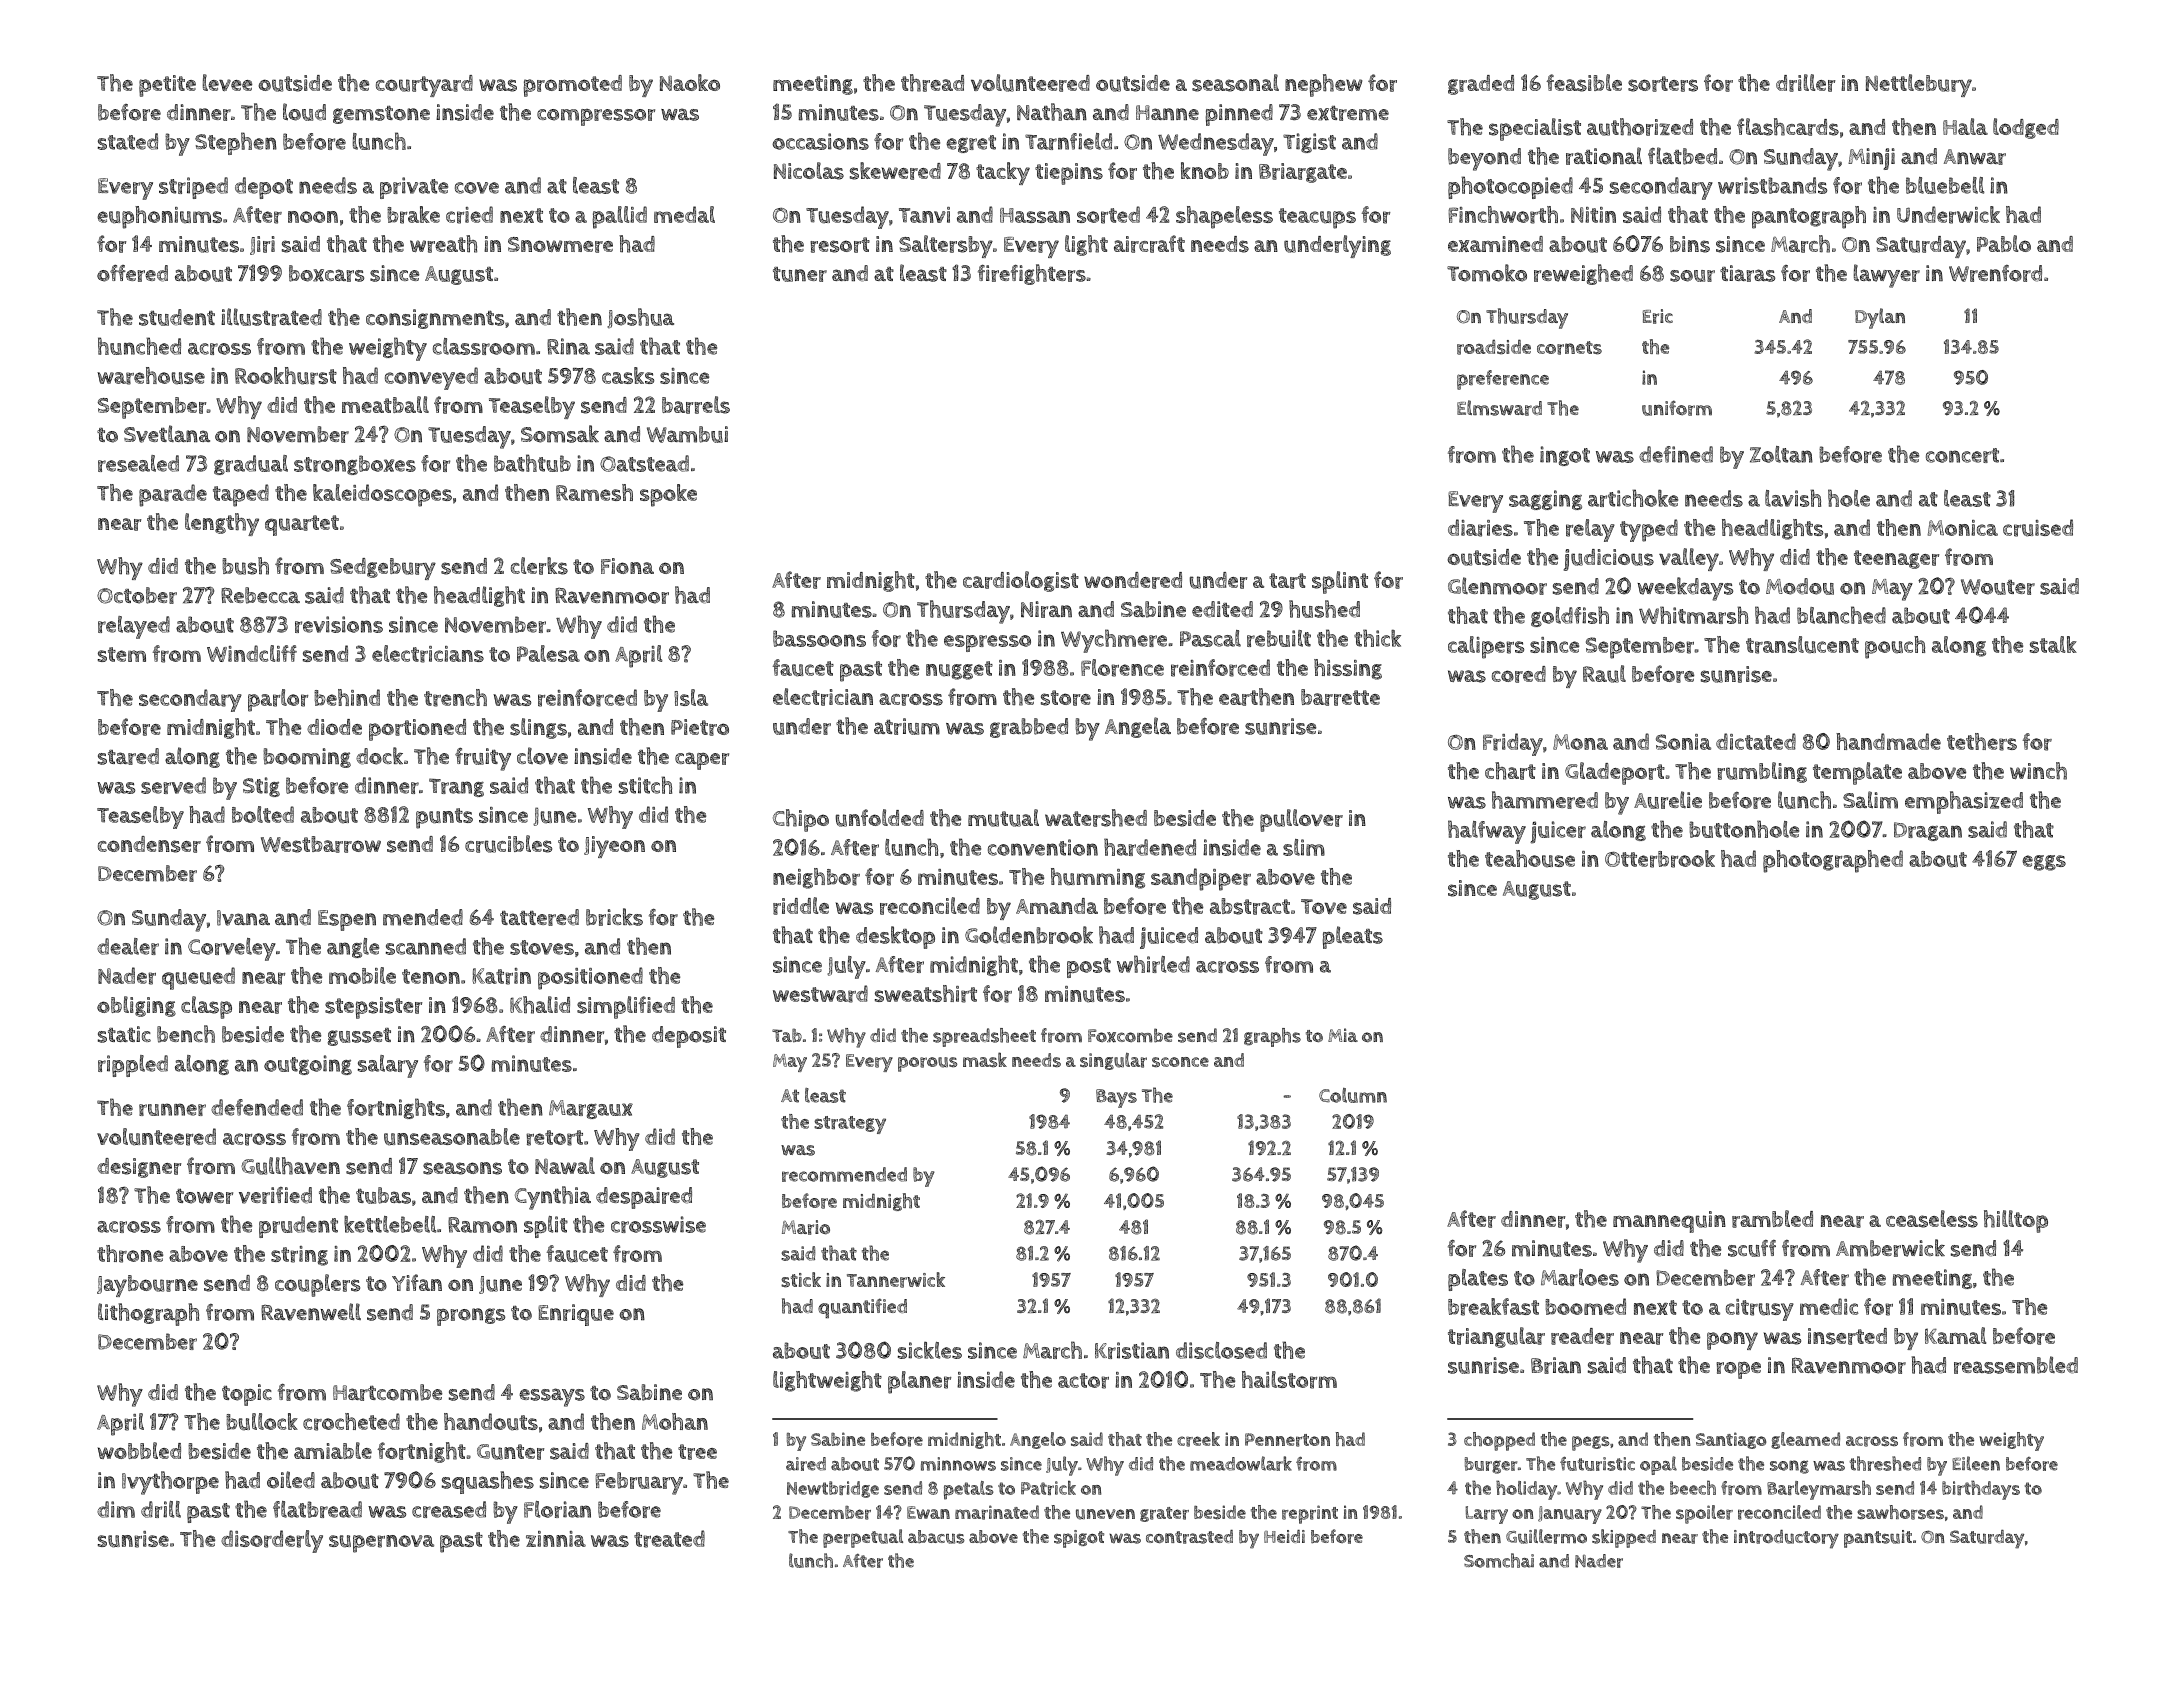 This image has width=2178, height=1683. What do you see at coordinates (1976, 1463) in the image?
I see `Eileen` at bounding box center [1976, 1463].
